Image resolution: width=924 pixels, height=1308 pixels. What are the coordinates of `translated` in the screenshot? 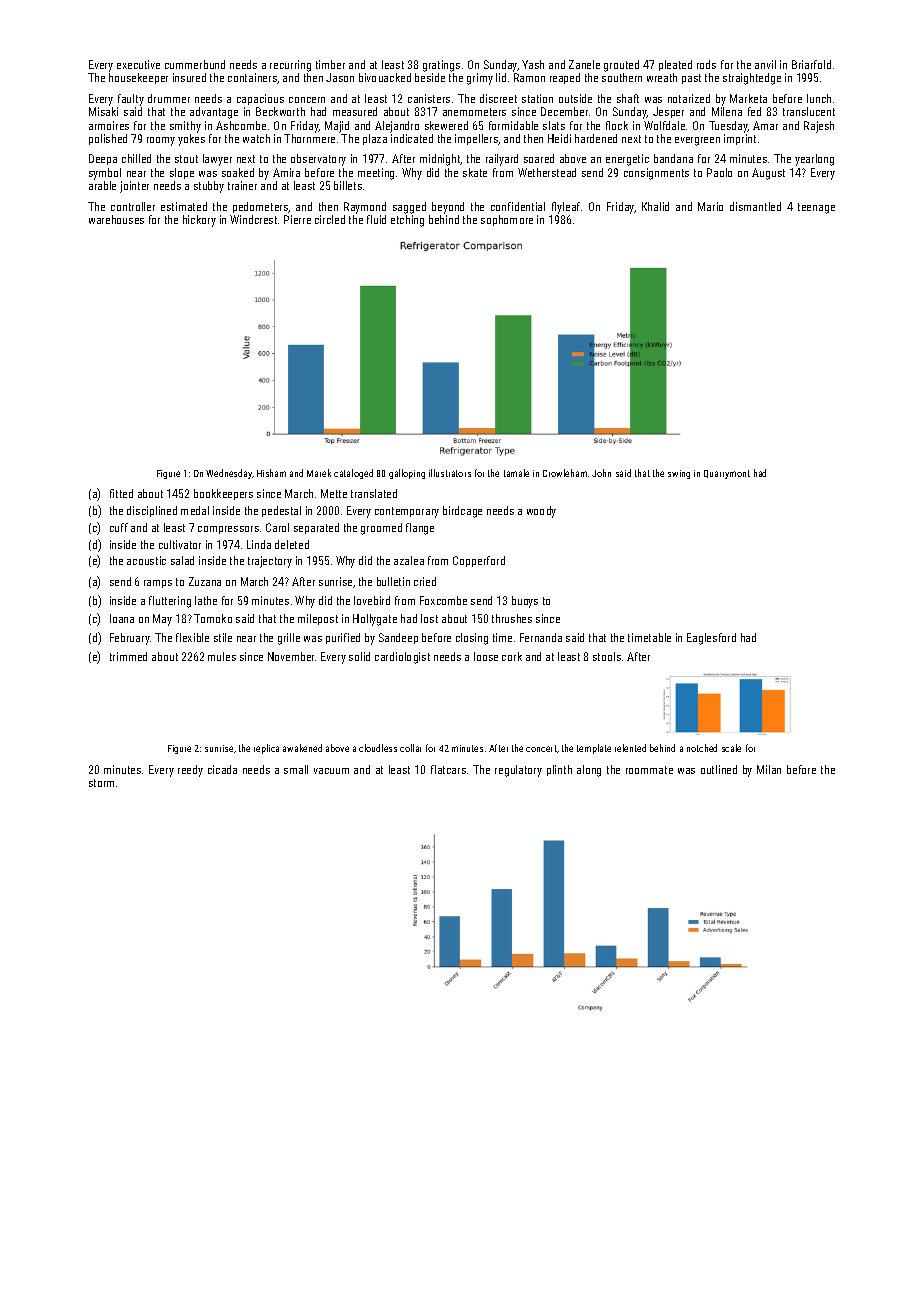 It's located at (374, 493).
